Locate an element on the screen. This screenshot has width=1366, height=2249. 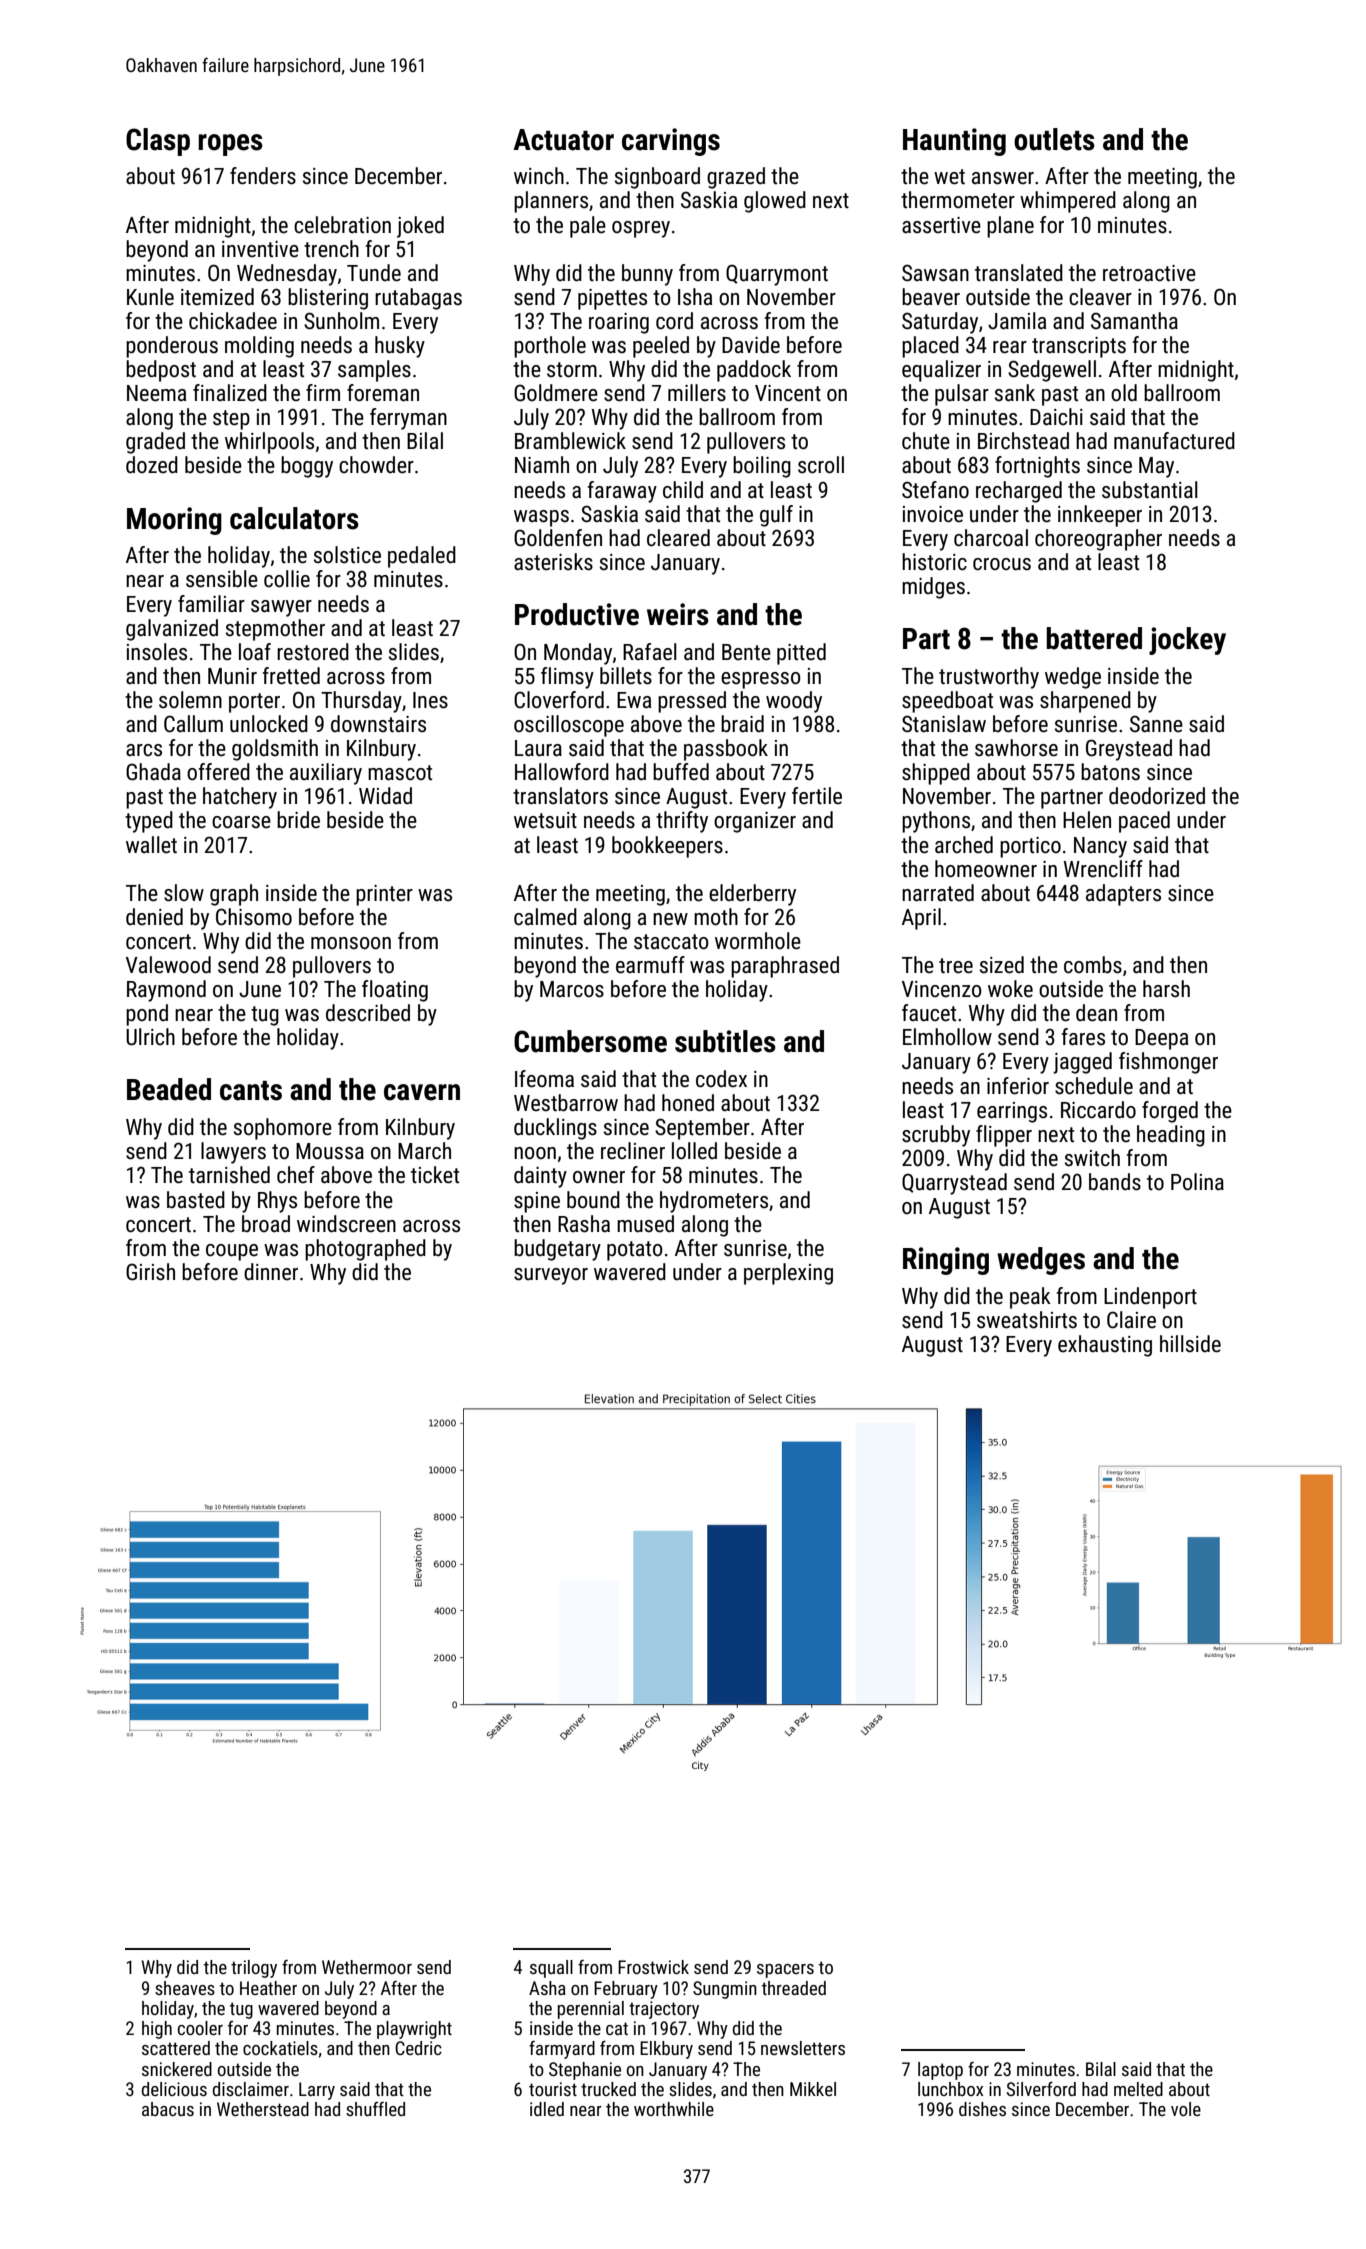
exhausting is located at coordinates (1105, 1346).
